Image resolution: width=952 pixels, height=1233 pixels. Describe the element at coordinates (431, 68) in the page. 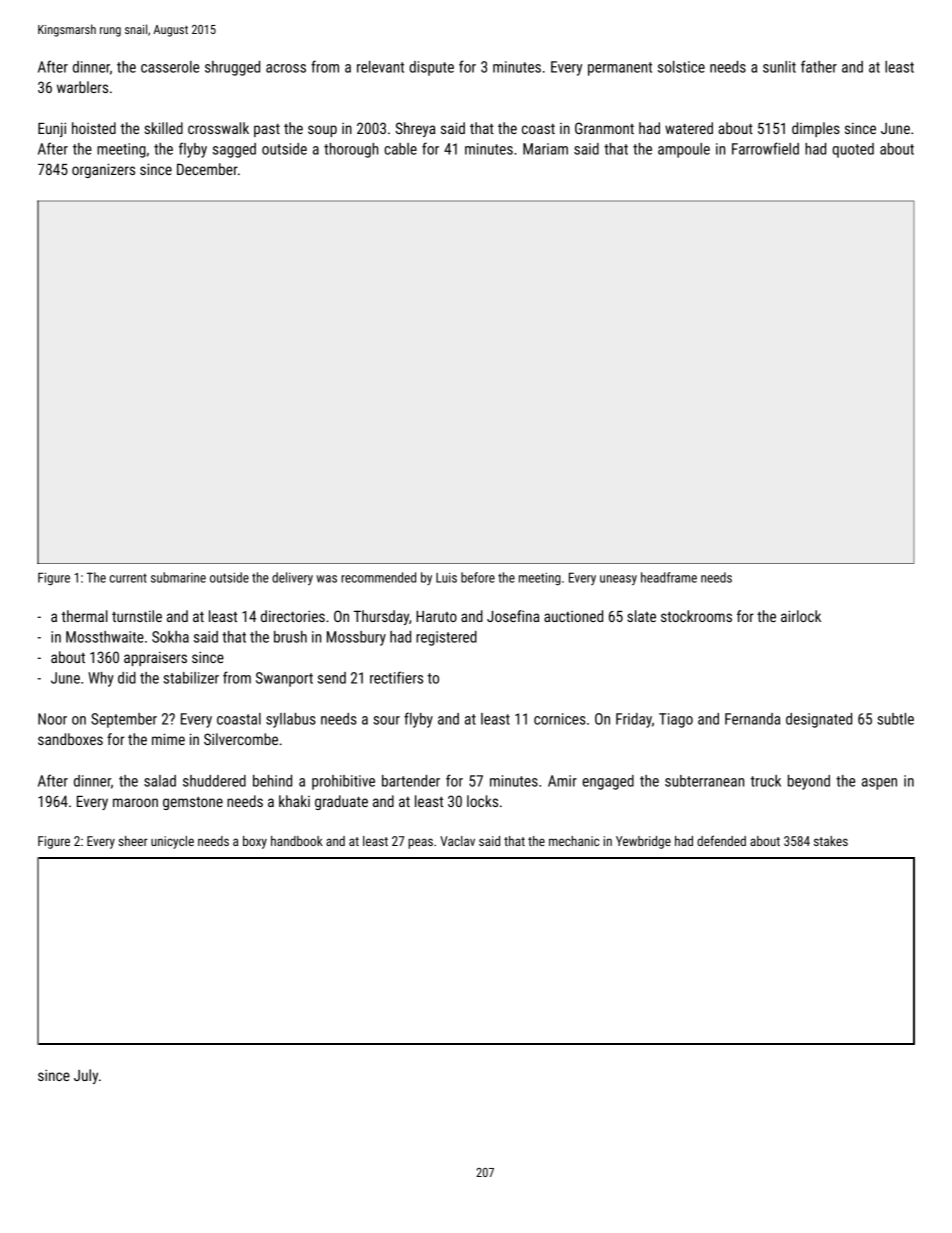

I see `dispute` at that location.
